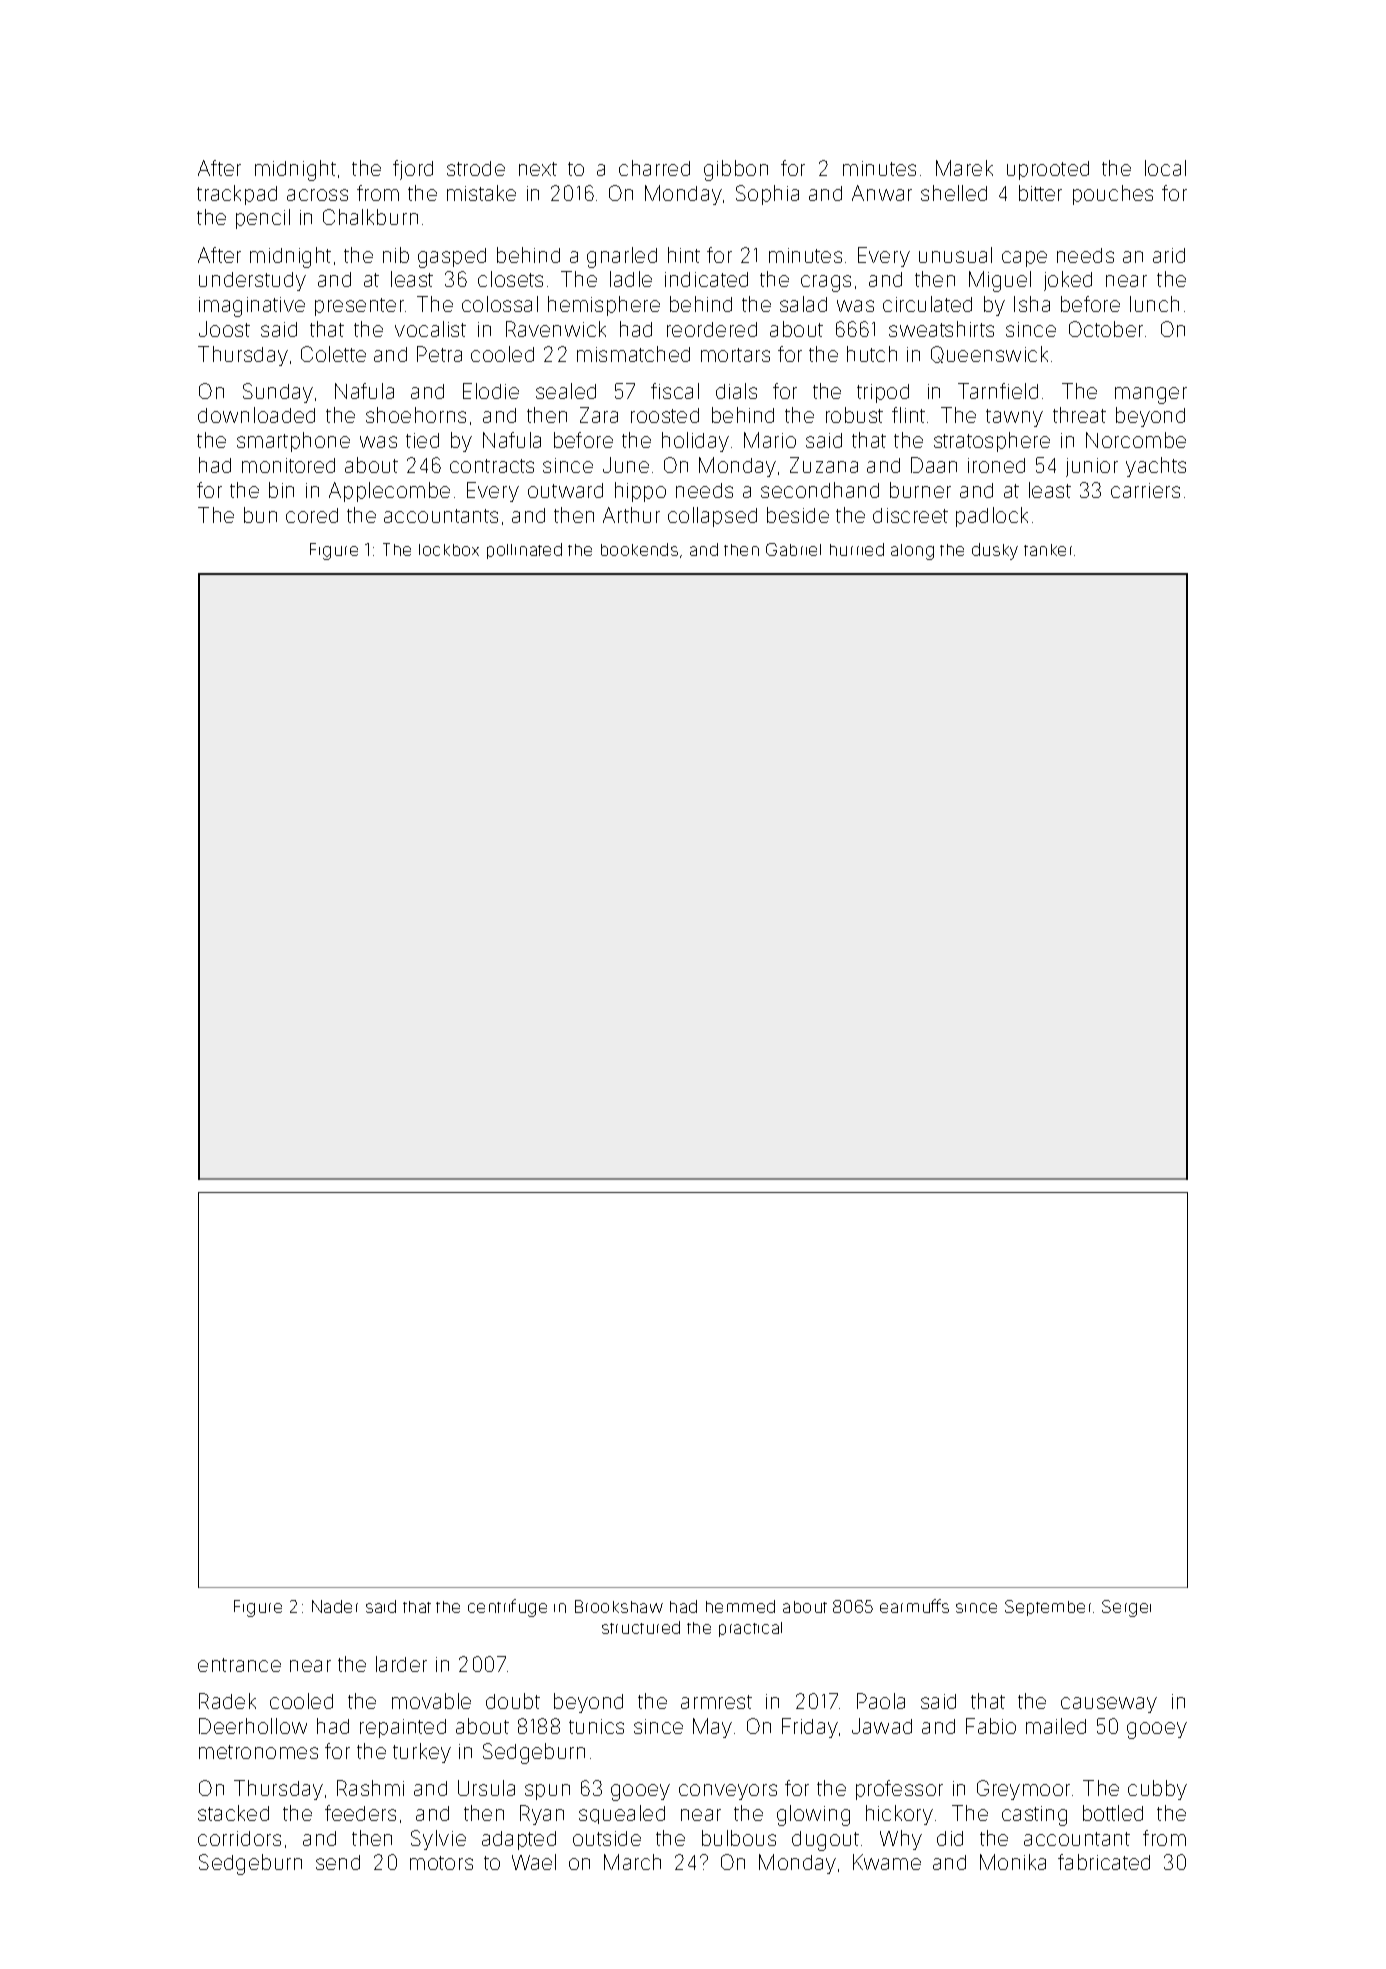  What do you see at coordinates (239, 1665) in the image?
I see `entrance` at bounding box center [239, 1665].
